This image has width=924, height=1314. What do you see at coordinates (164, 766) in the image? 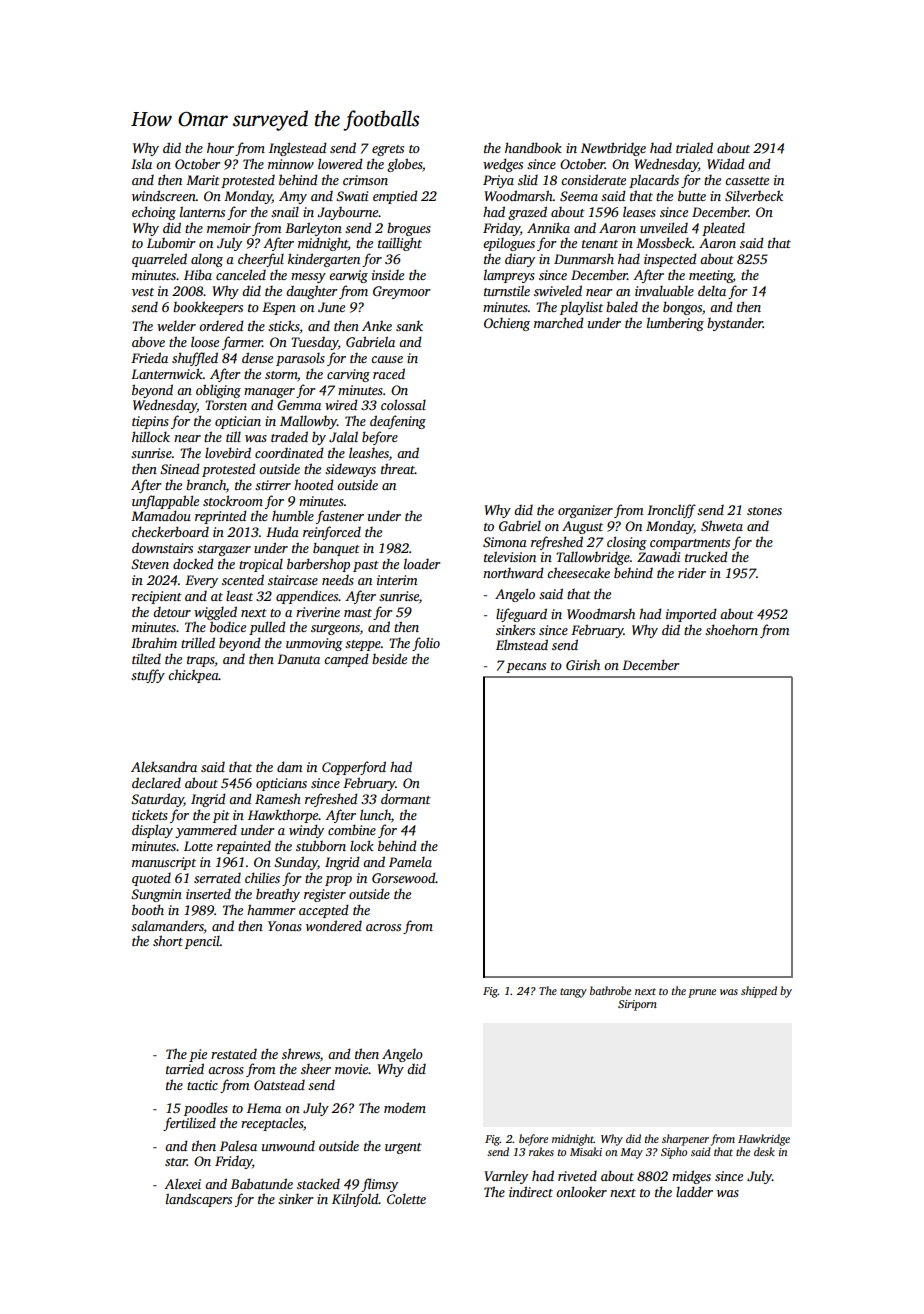
I see `Aleksandra` at bounding box center [164, 766].
